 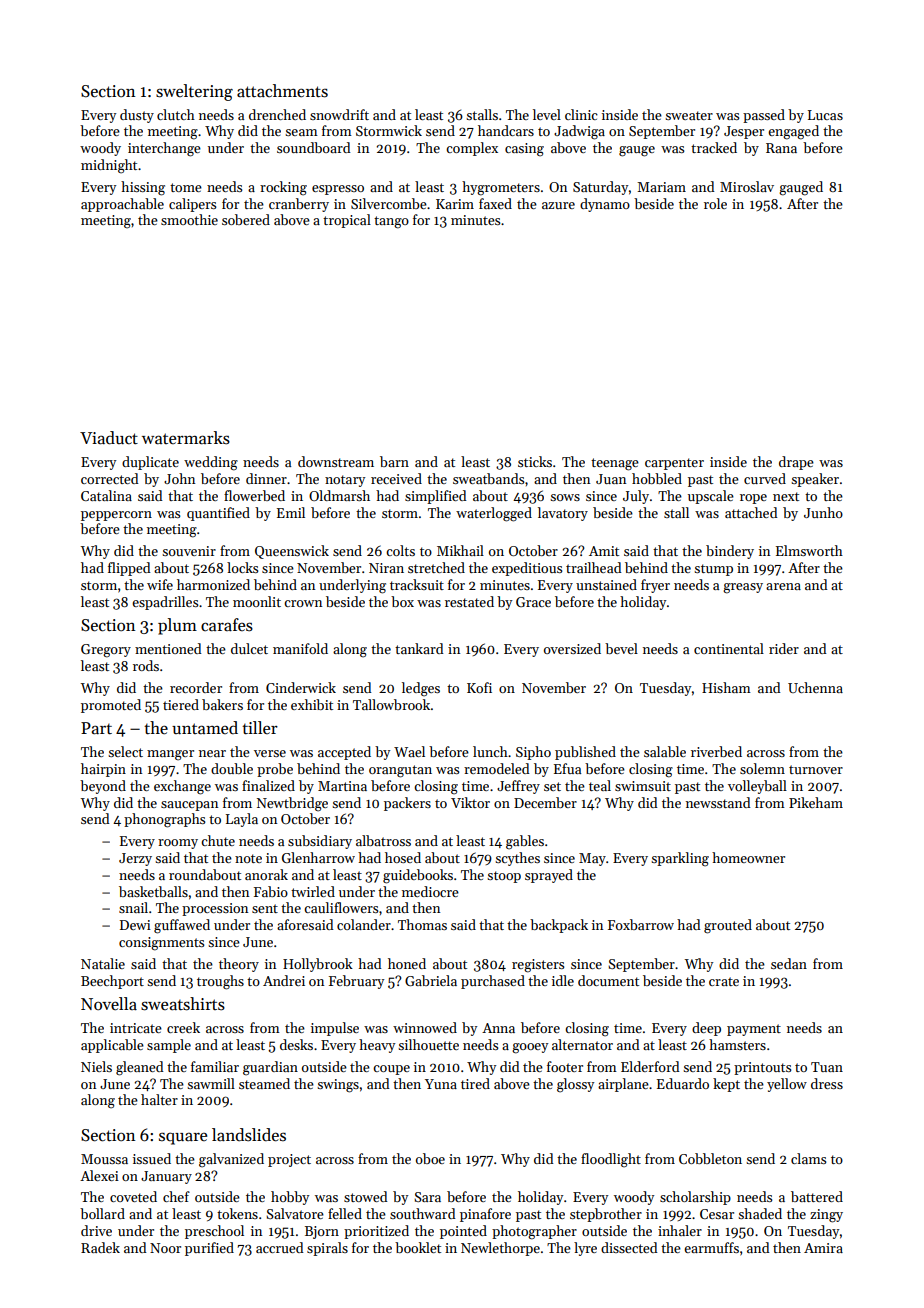 What do you see at coordinates (394, 461) in the page?
I see `barn` at bounding box center [394, 461].
